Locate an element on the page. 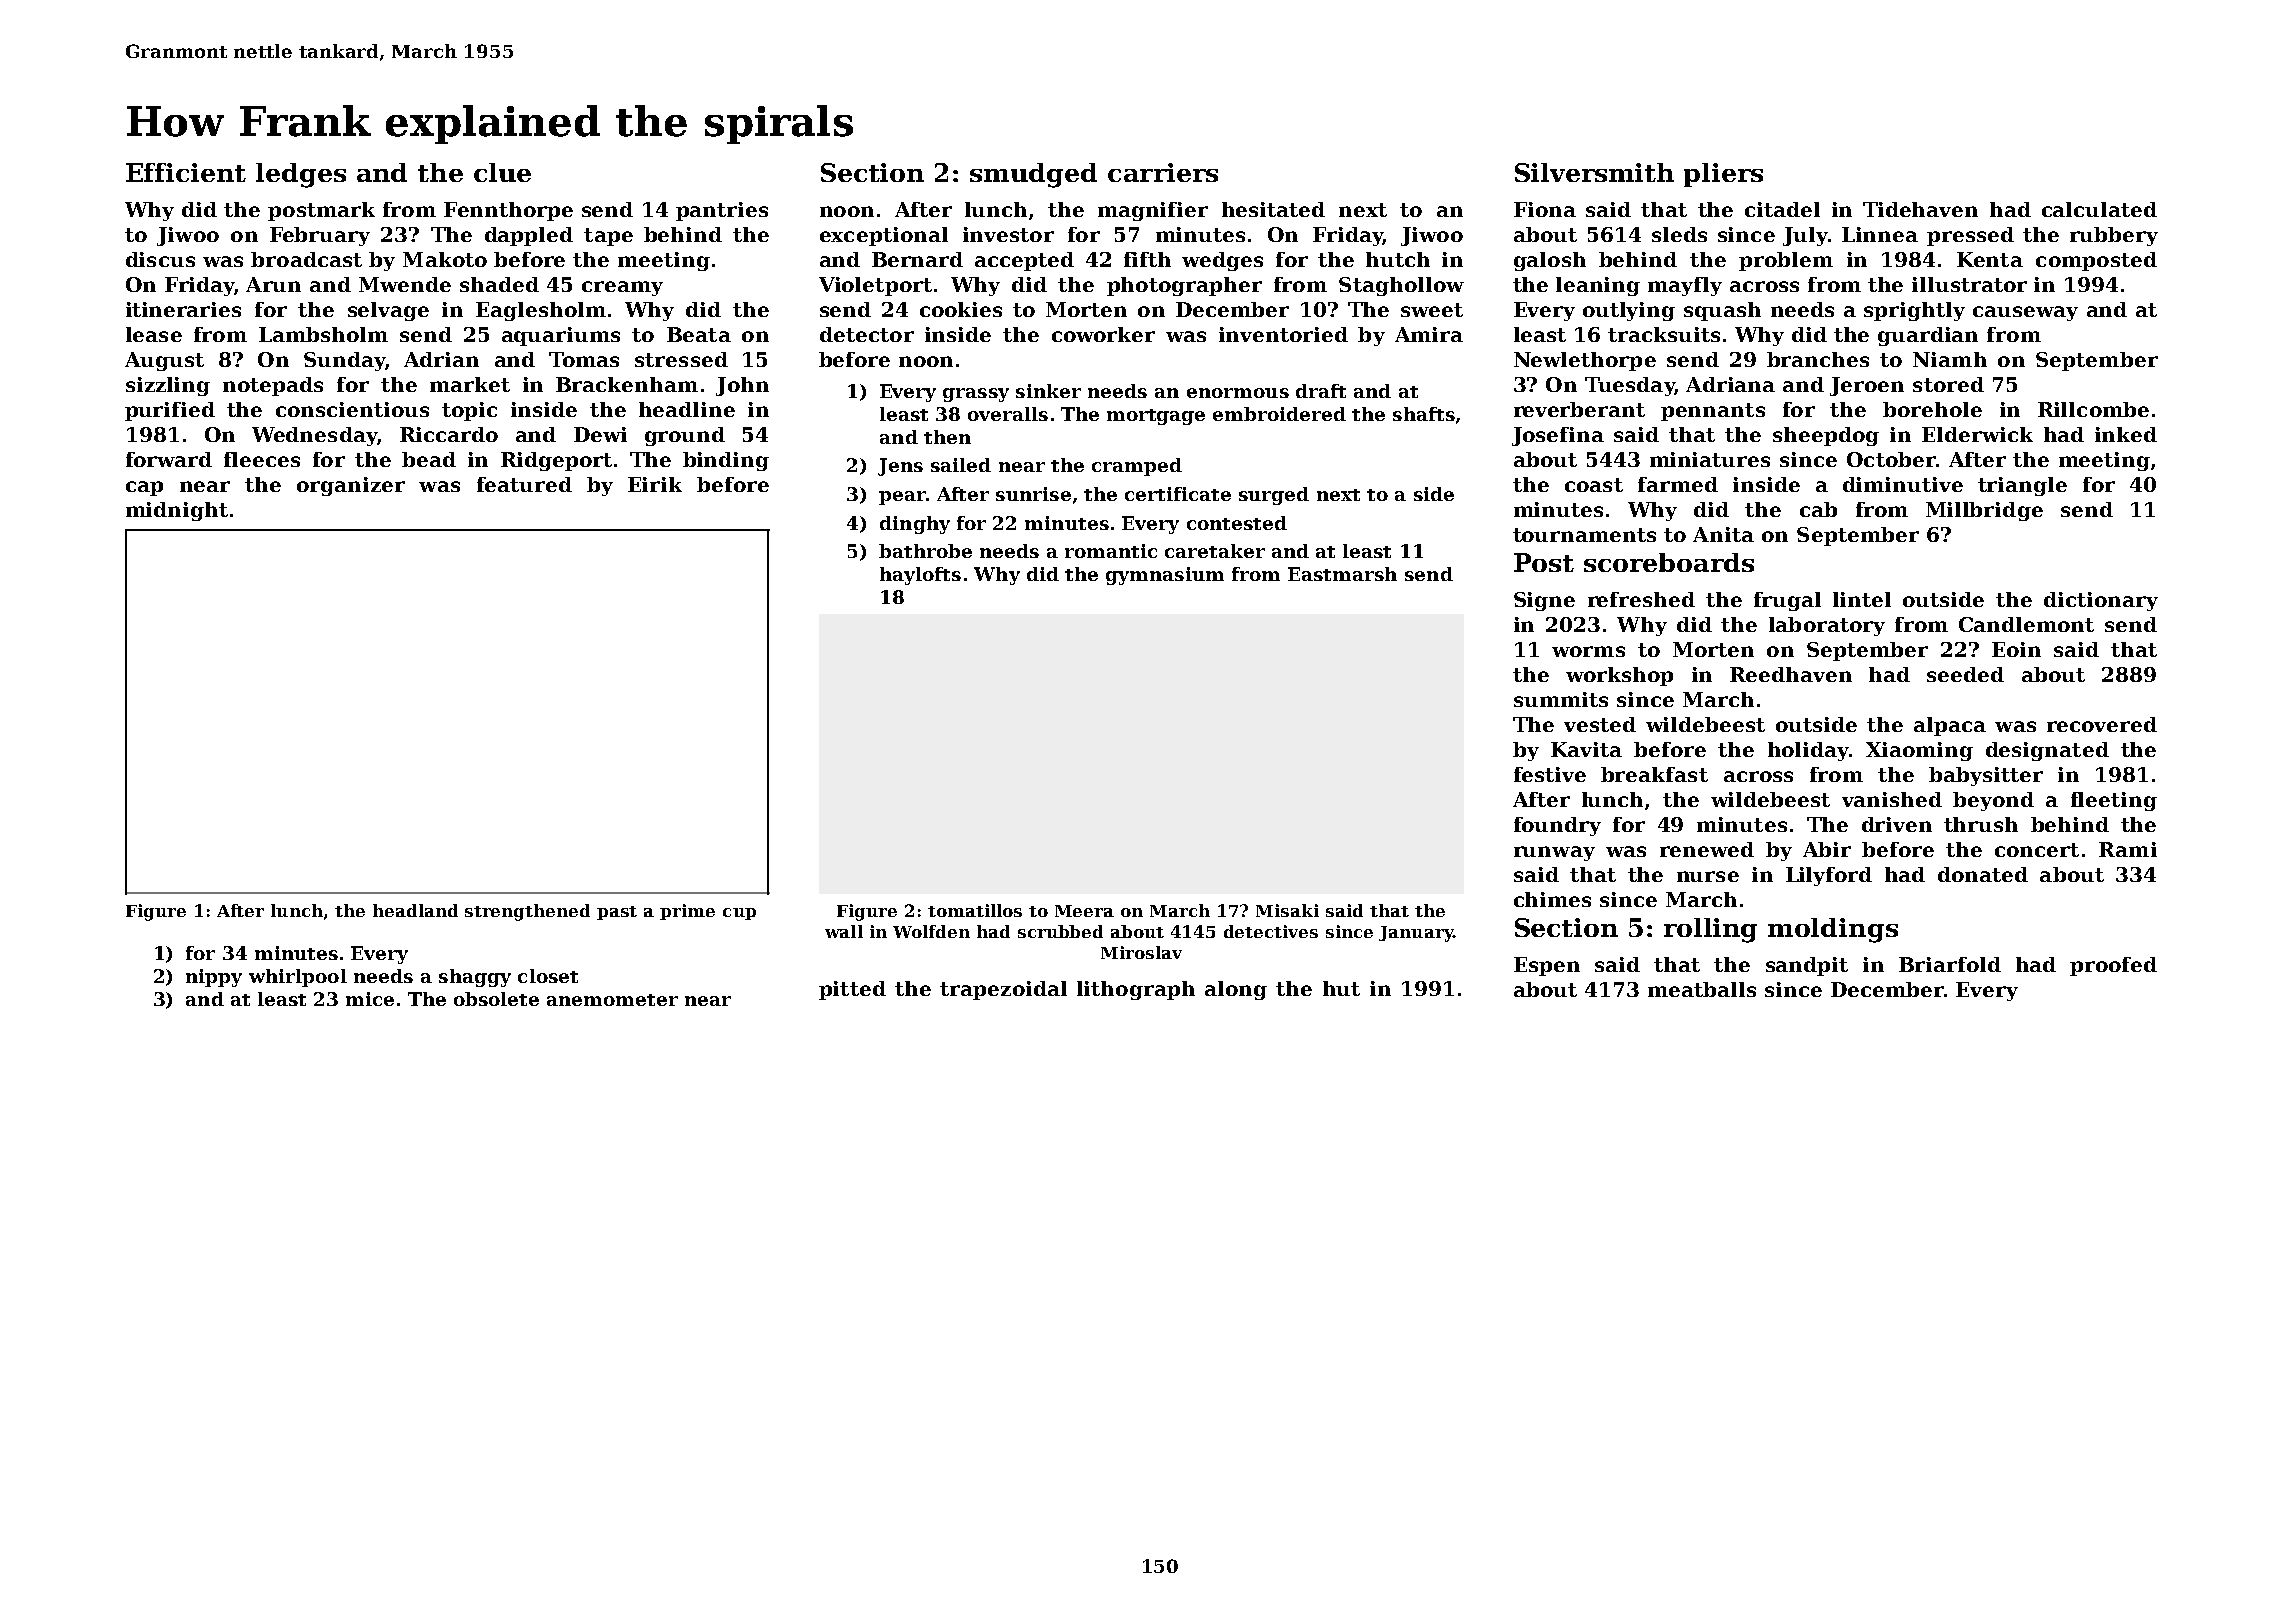 This image has width=2282, height=1614. coast is located at coordinates (1594, 485).
